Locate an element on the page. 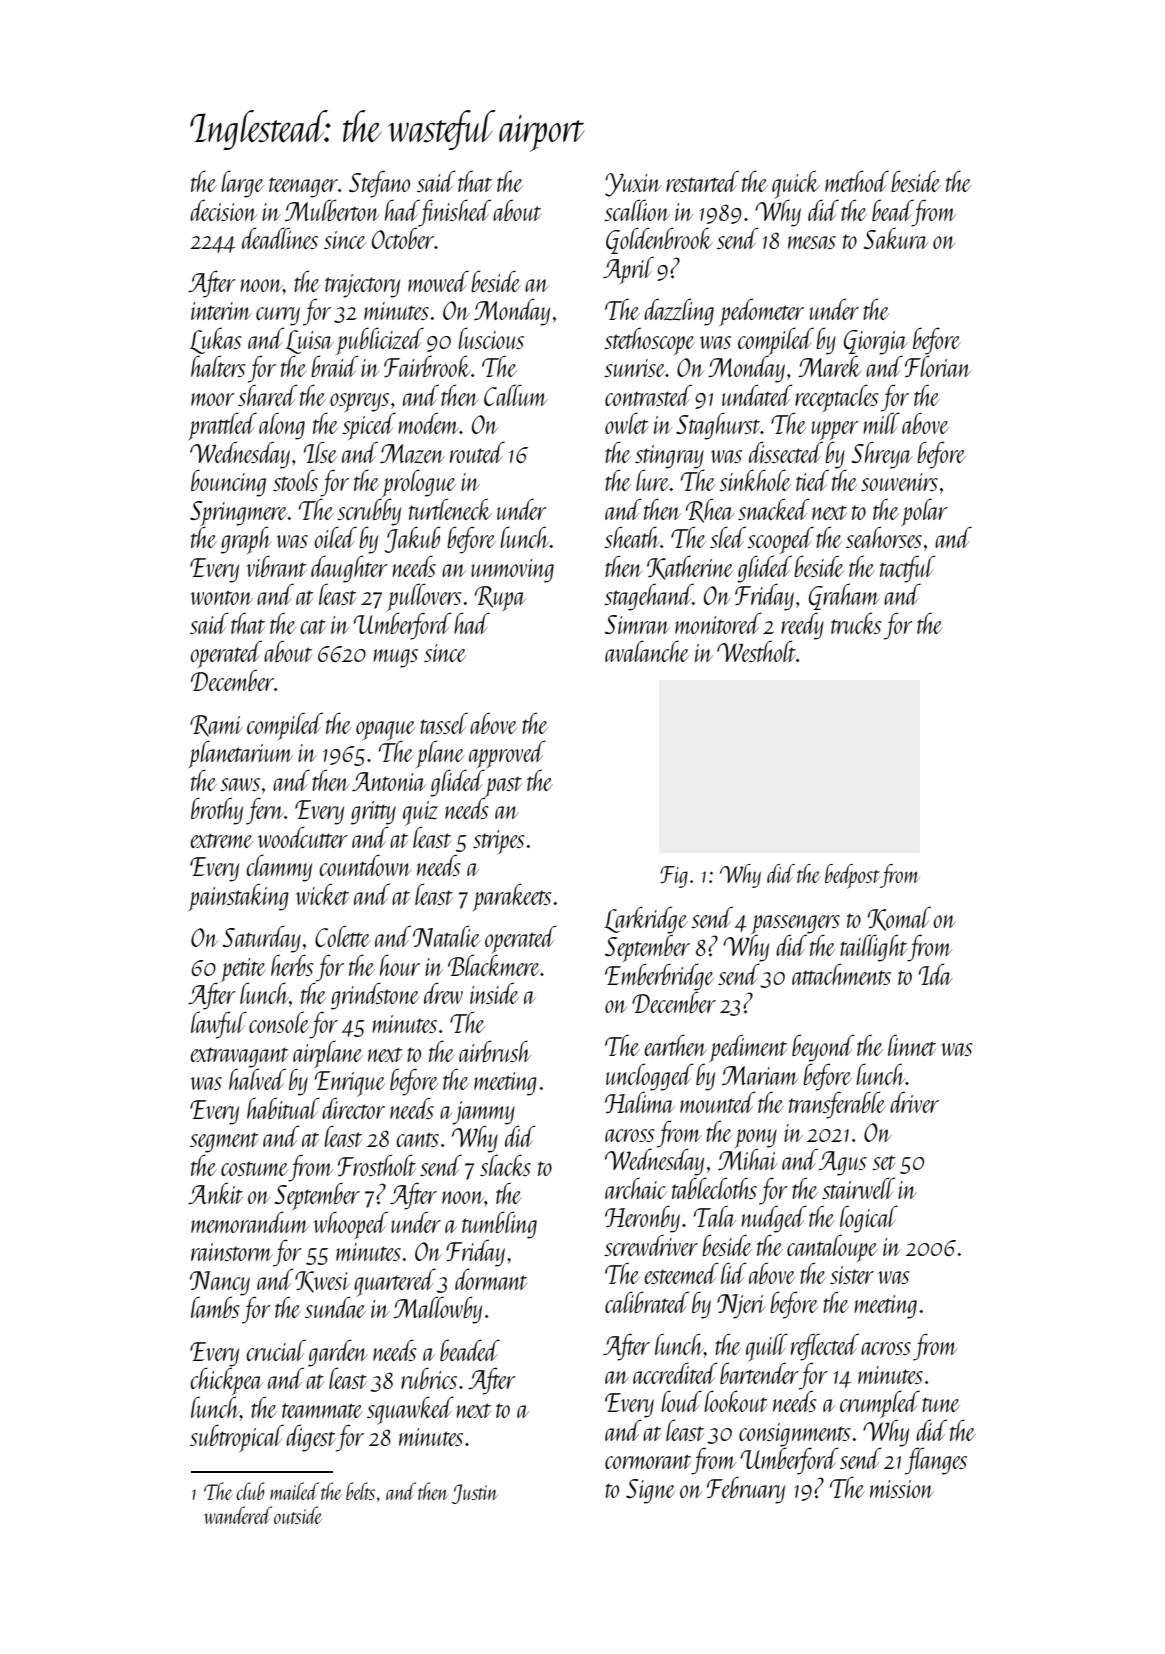  wandered is located at coordinates (238, 1515).
